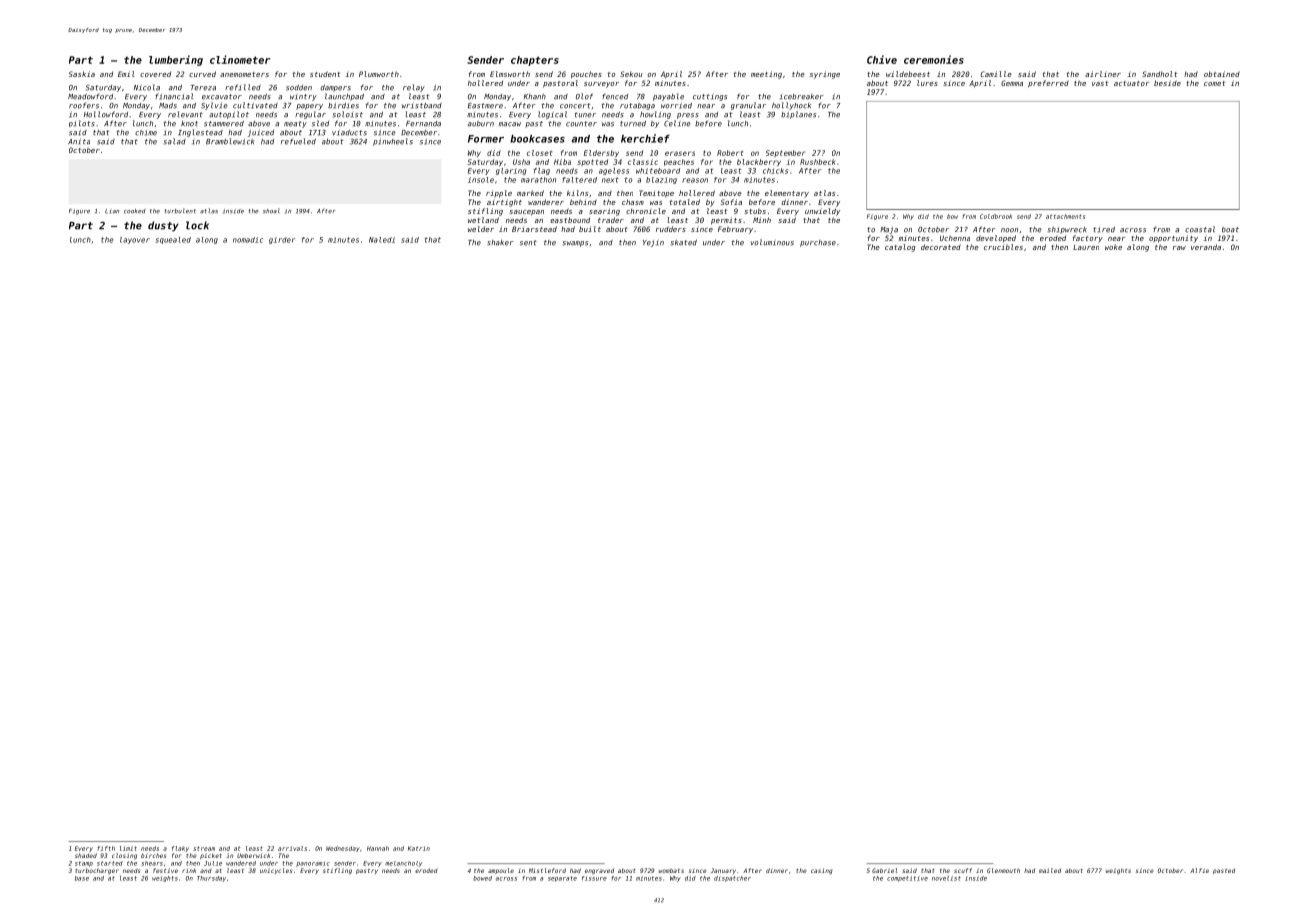  Describe the element at coordinates (325, 74) in the screenshot. I see `student` at that location.
